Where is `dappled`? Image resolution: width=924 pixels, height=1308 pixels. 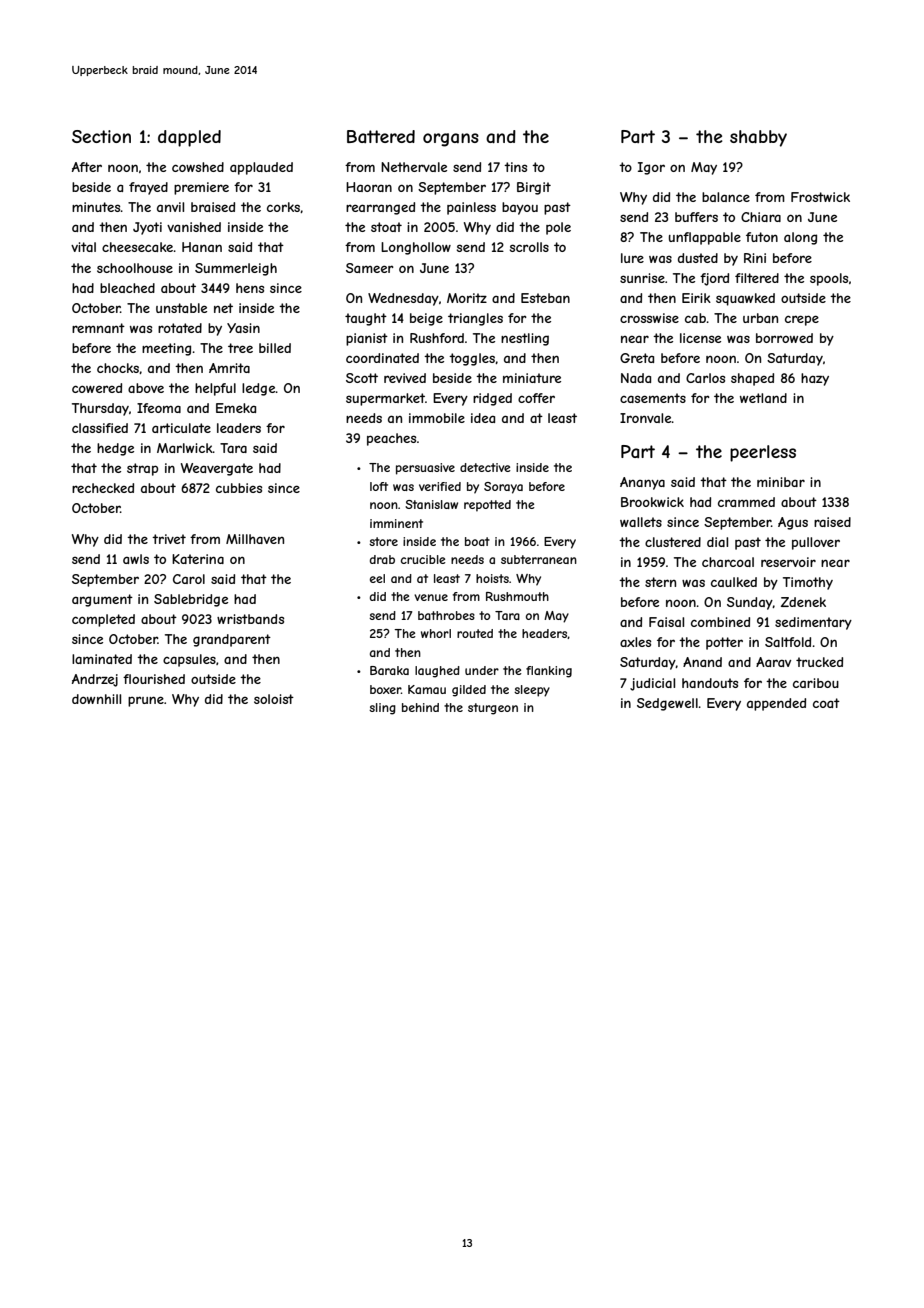 dappled is located at coordinates (189, 138).
